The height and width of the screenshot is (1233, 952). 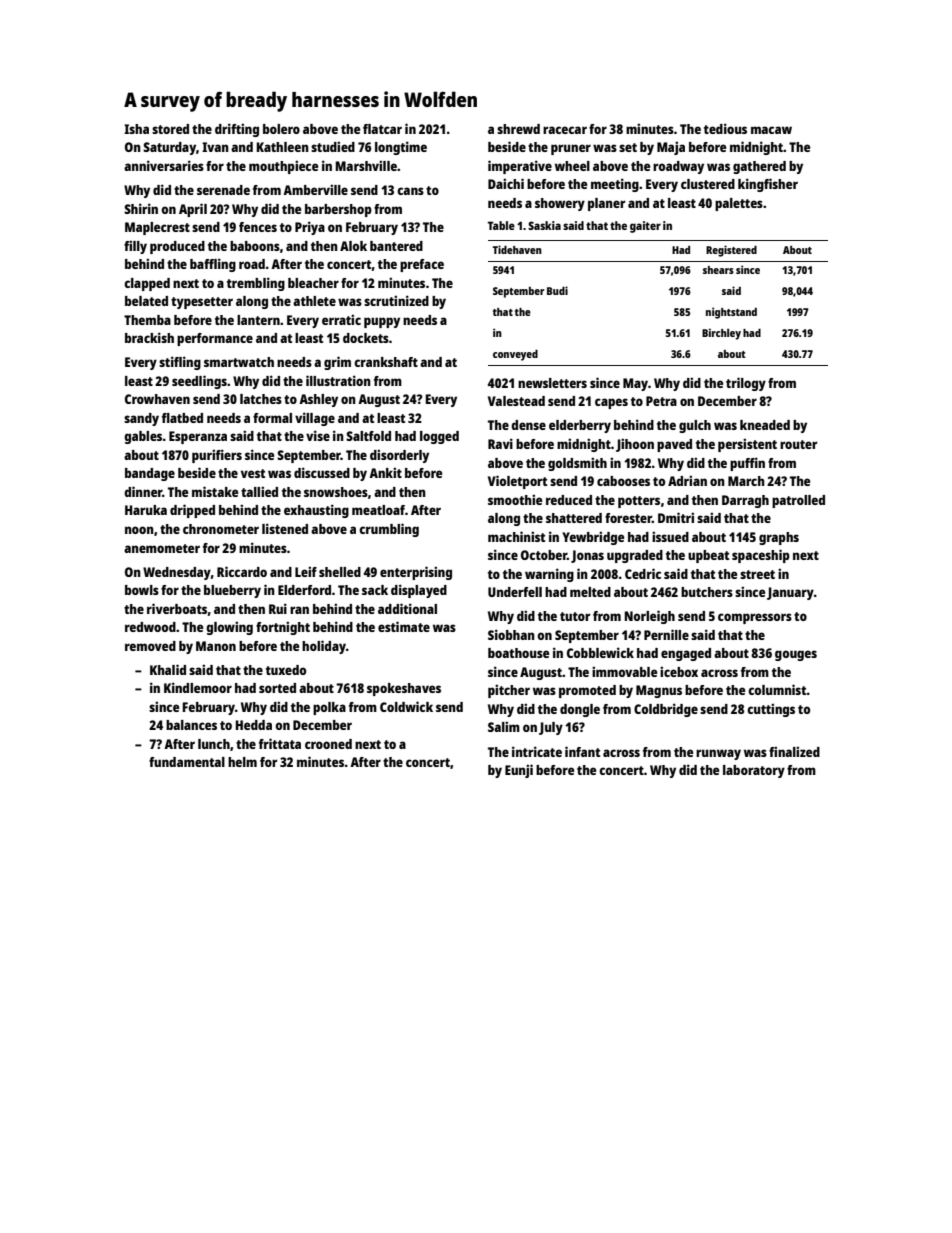 What do you see at coordinates (671, 148) in the screenshot?
I see `Maja` at bounding box center [671, 148].
